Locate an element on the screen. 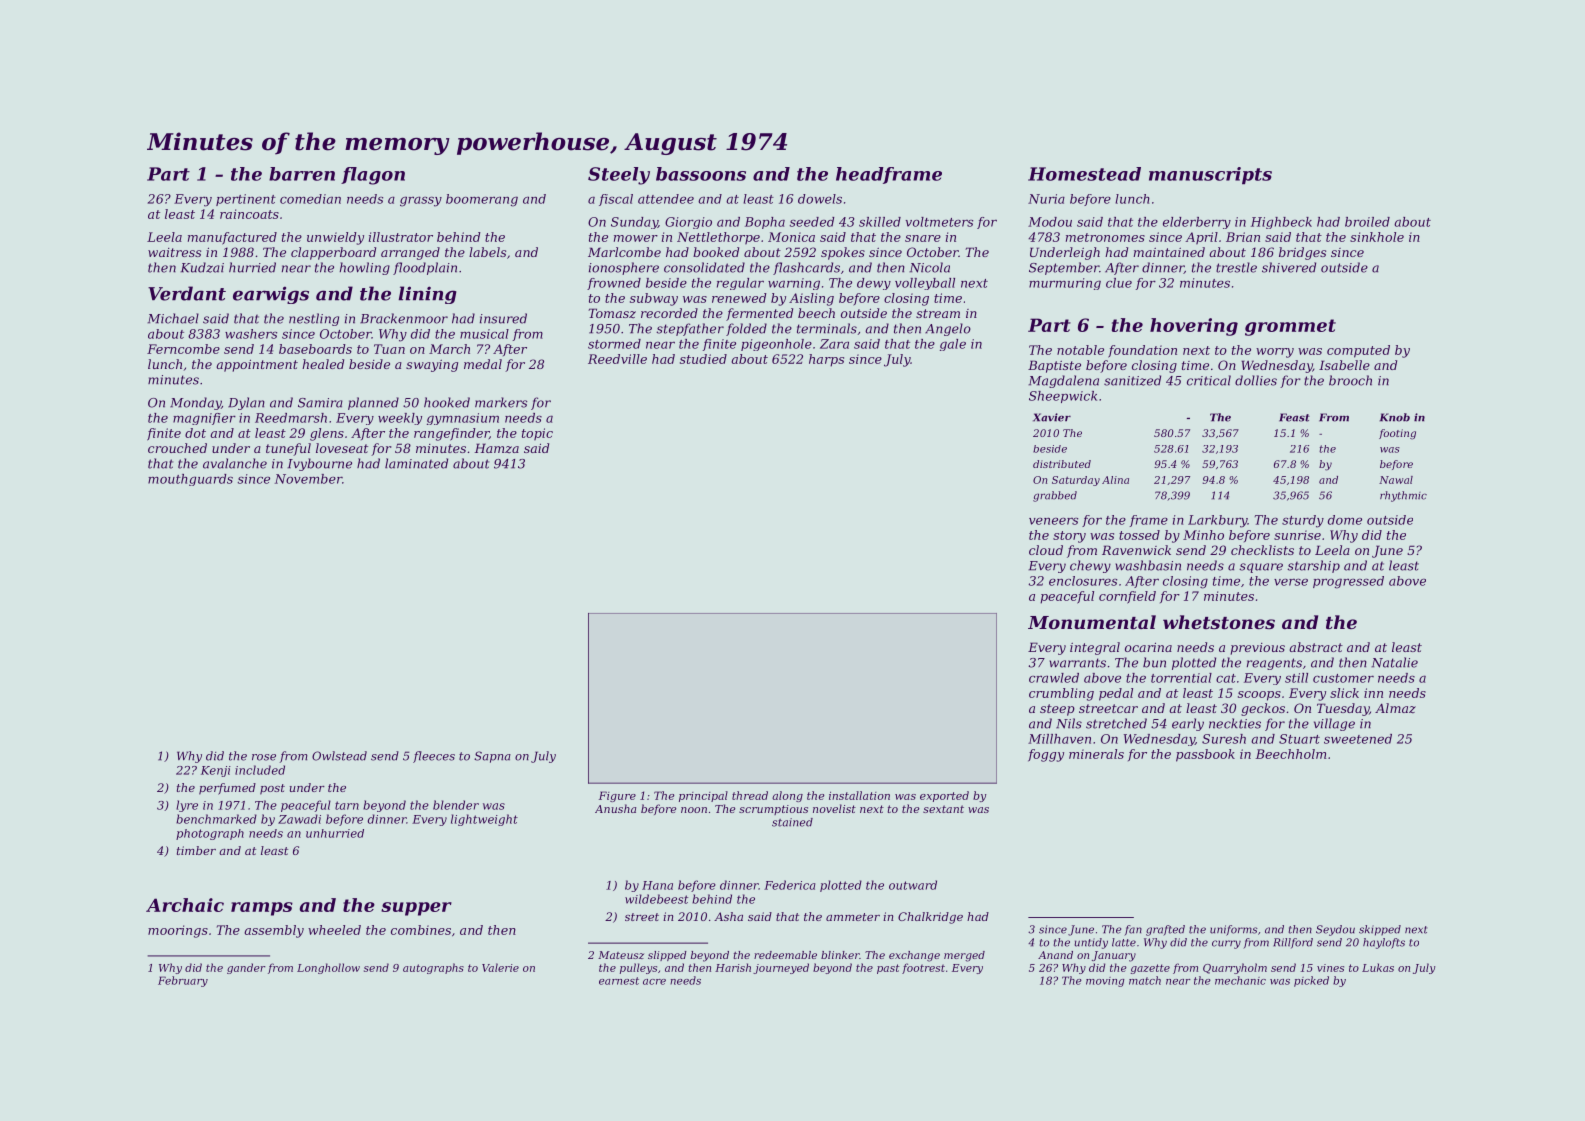 Image resolution: width=1585 pixels, height=1121 pixels. ramps is located at coordinates (262, 909).
